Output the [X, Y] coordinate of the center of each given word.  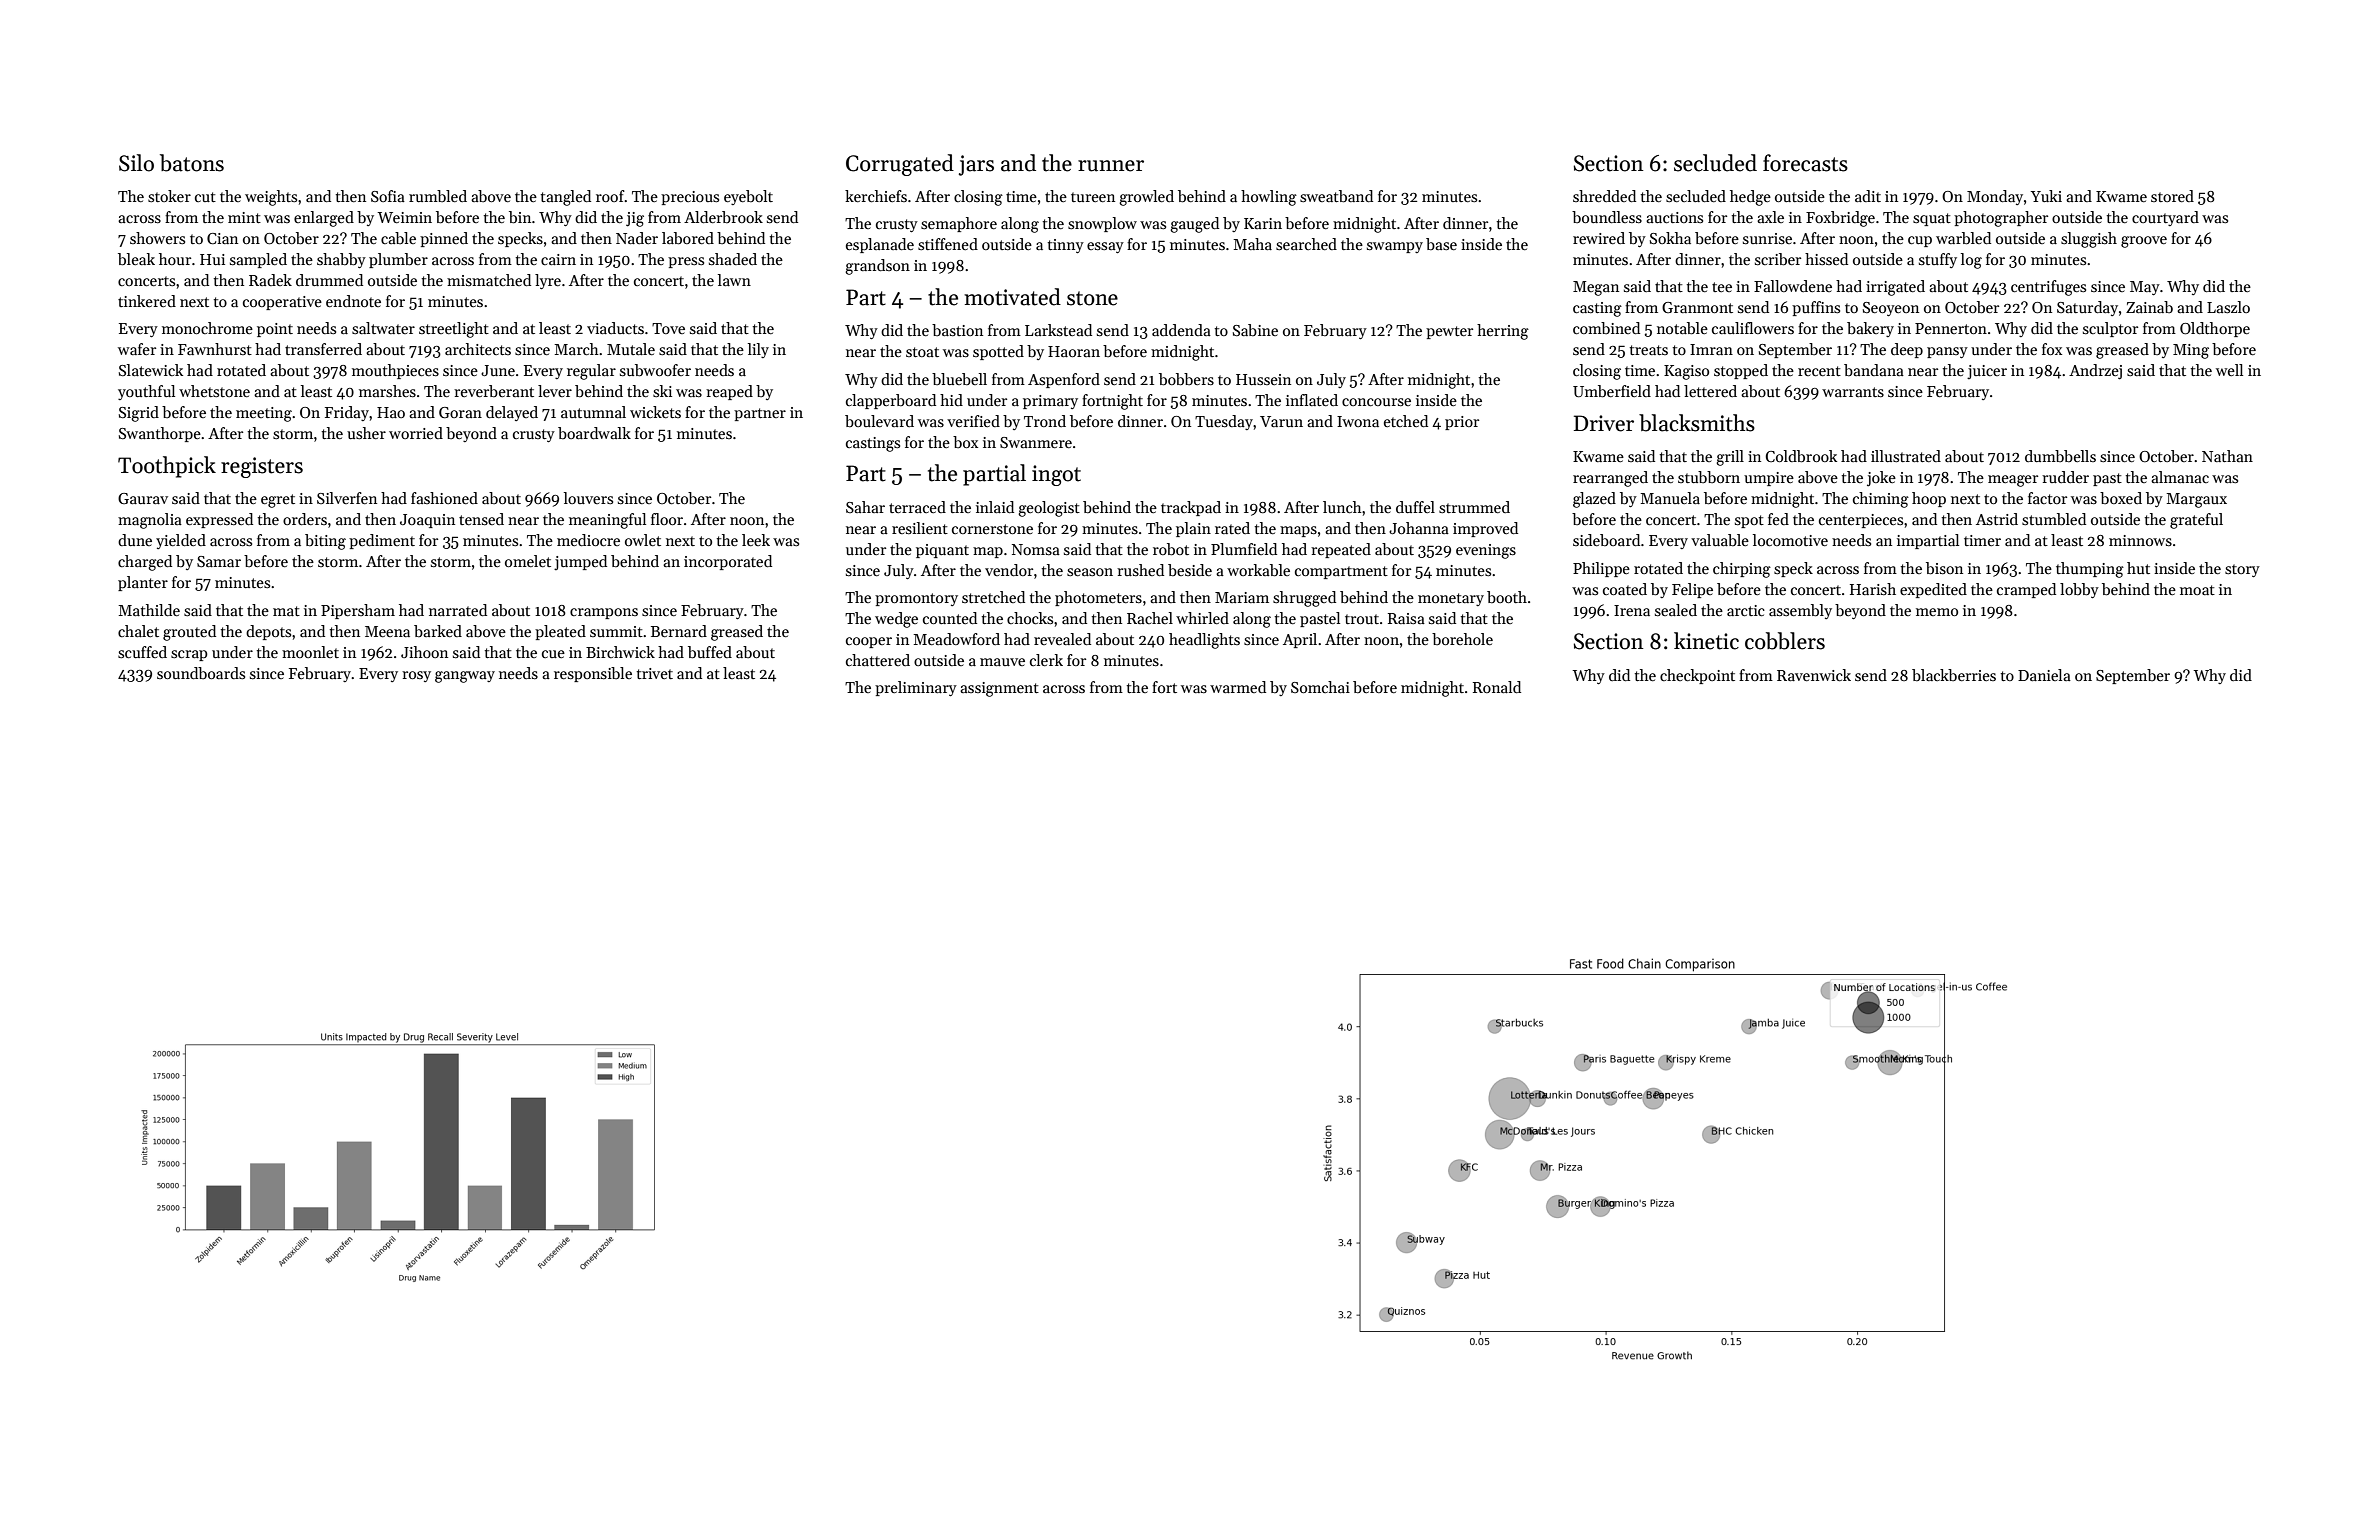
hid [951, 400]
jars [976, 165]
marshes [387, 391]
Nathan [2227, 456]
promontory [916, 599]
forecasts [1805, 163]
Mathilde [149, 610]
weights [271, 198]
